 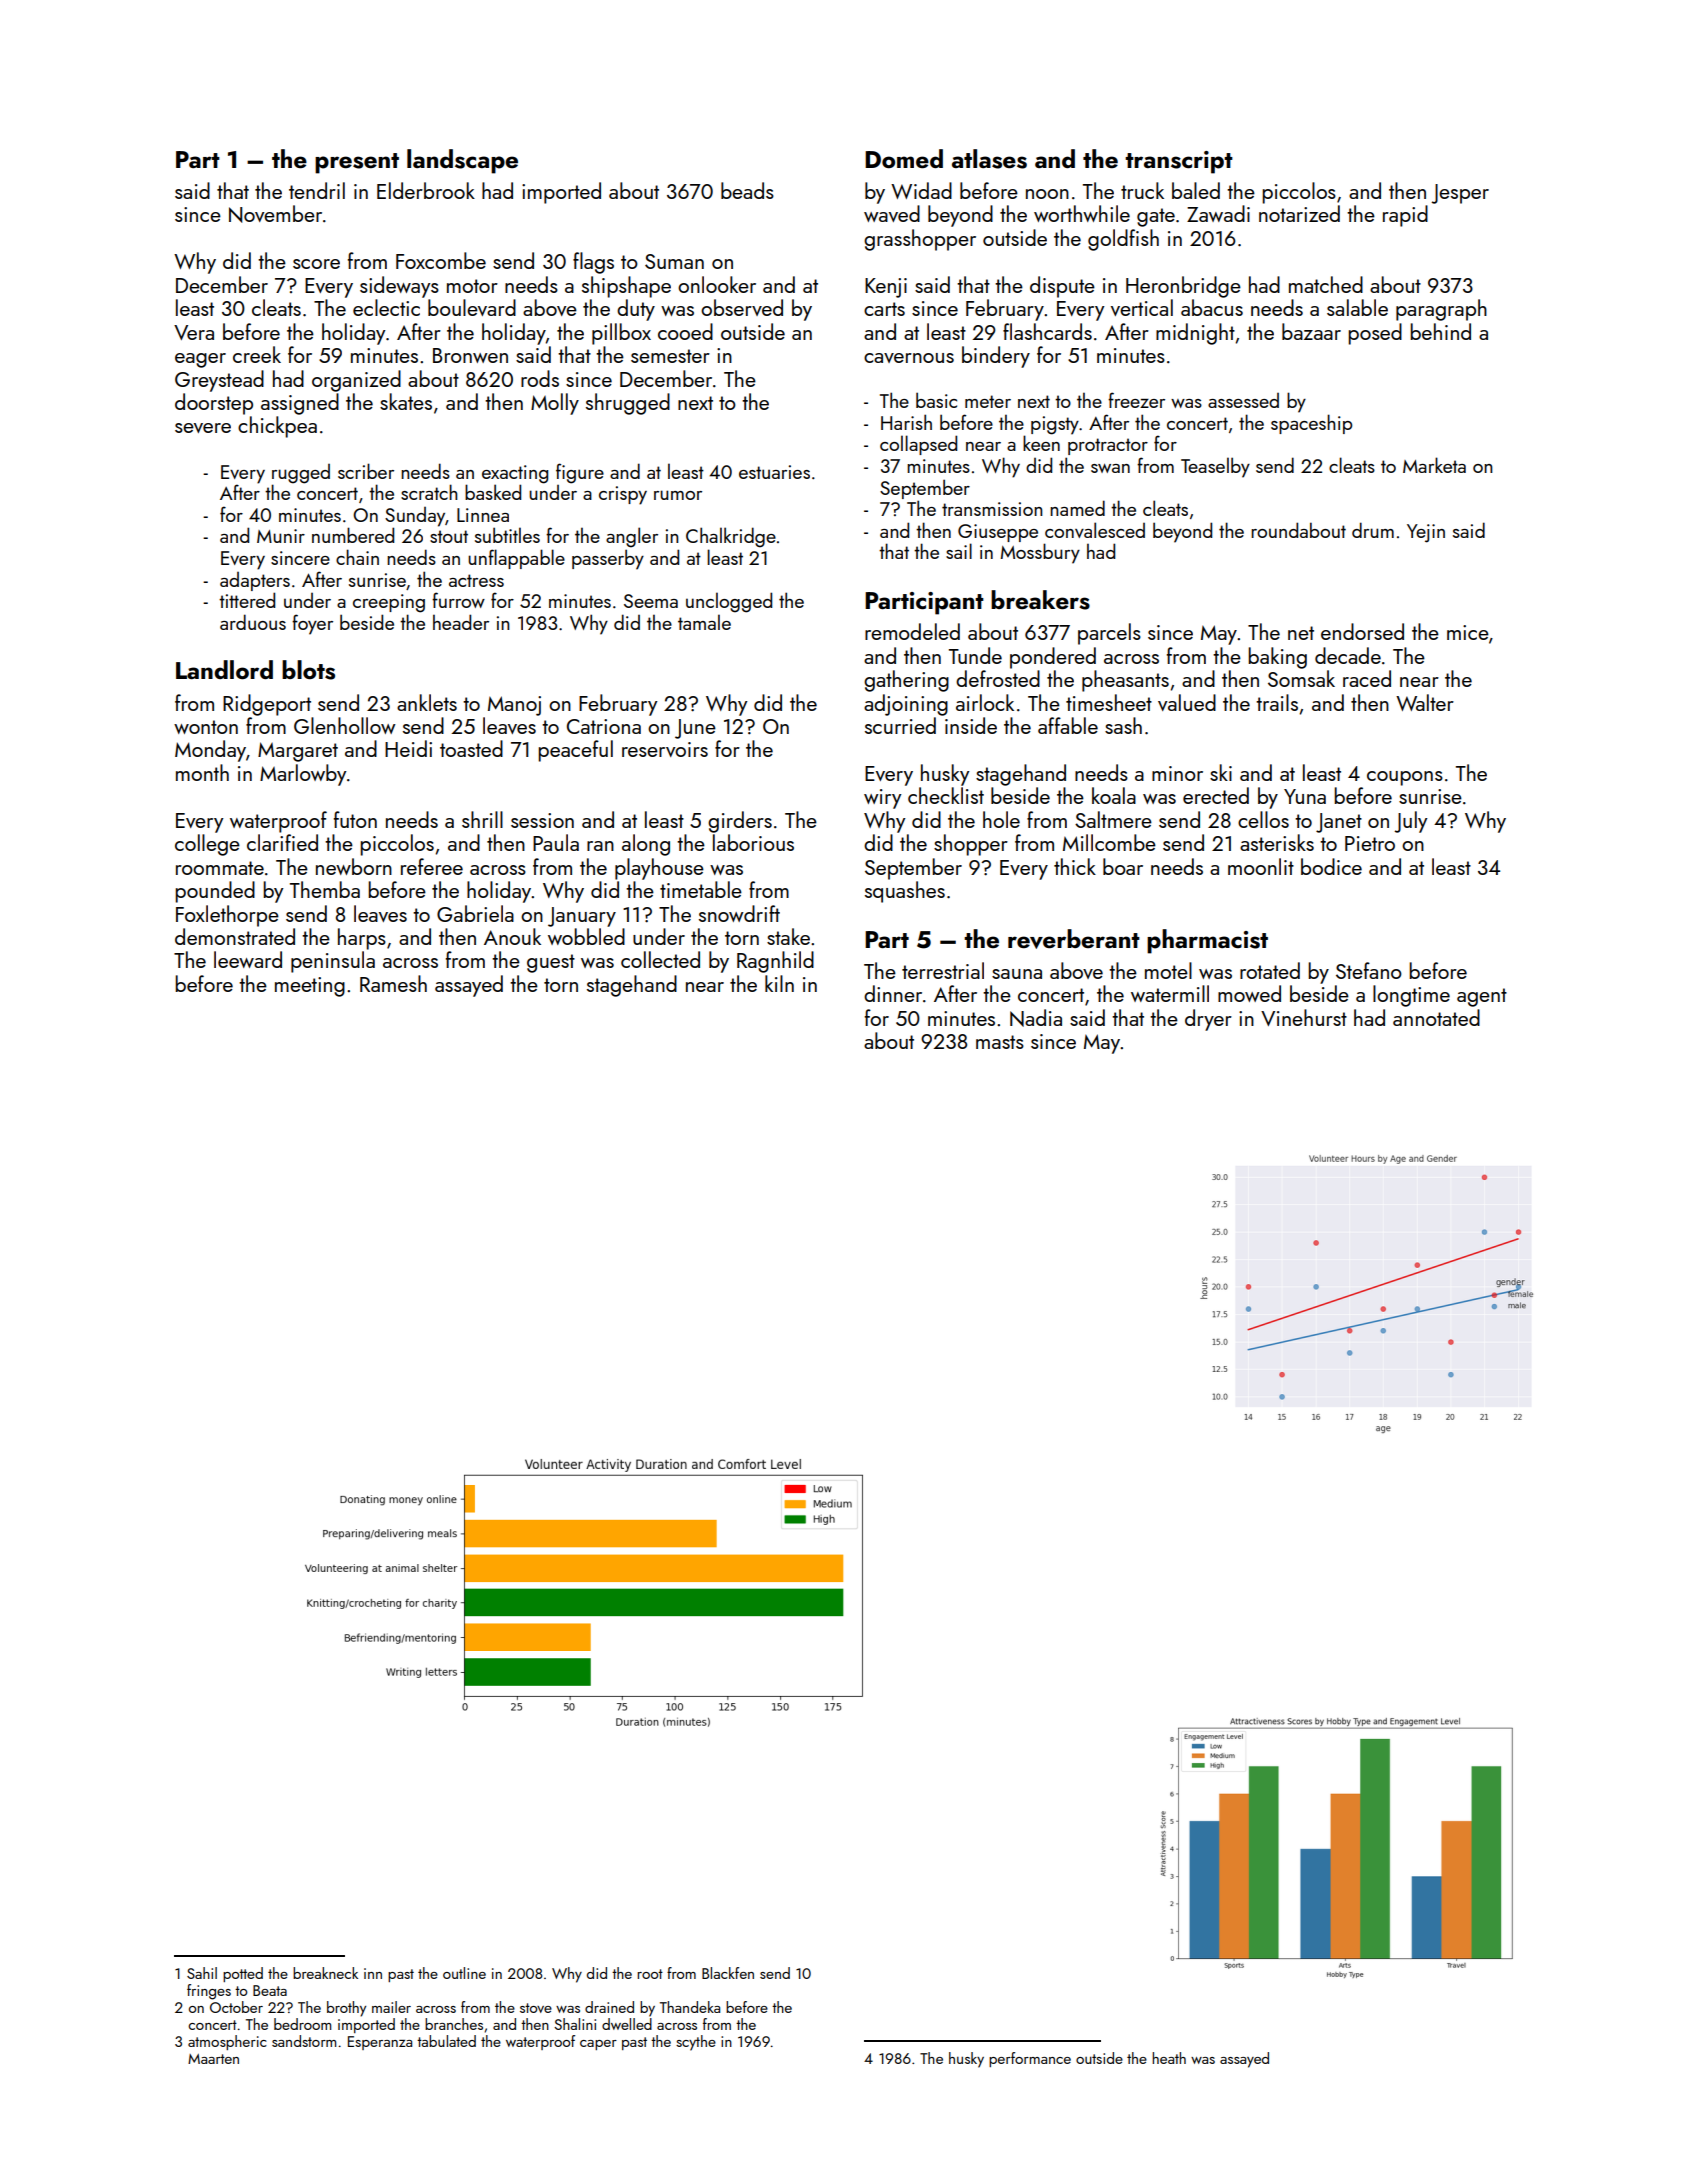 What do you see at coordinates (728, 1973) in the document?
I see `Blackfen` at bounding box center [728, 1973].
